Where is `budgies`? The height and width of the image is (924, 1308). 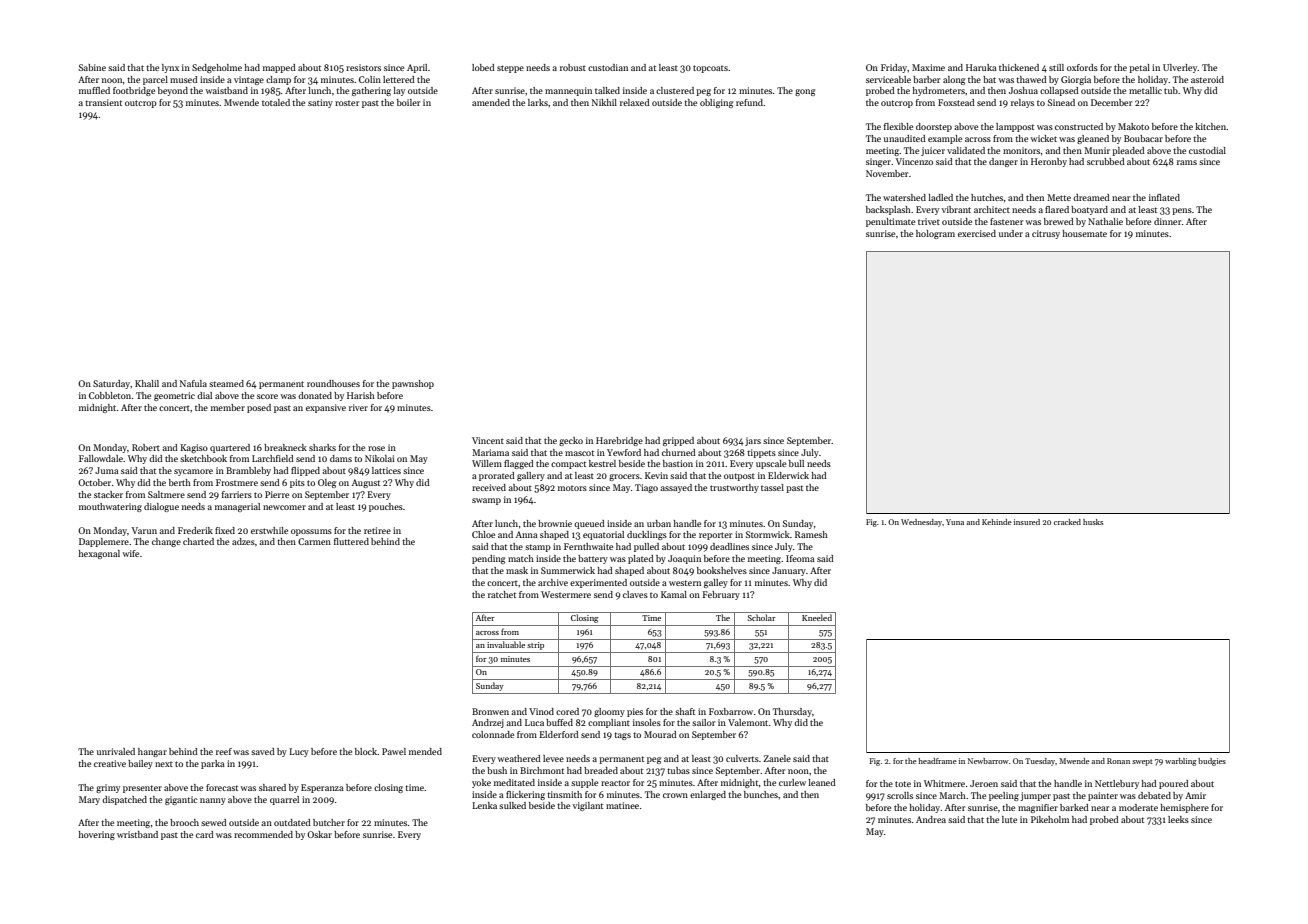
budgies is located at coordinates (1212, 762).
